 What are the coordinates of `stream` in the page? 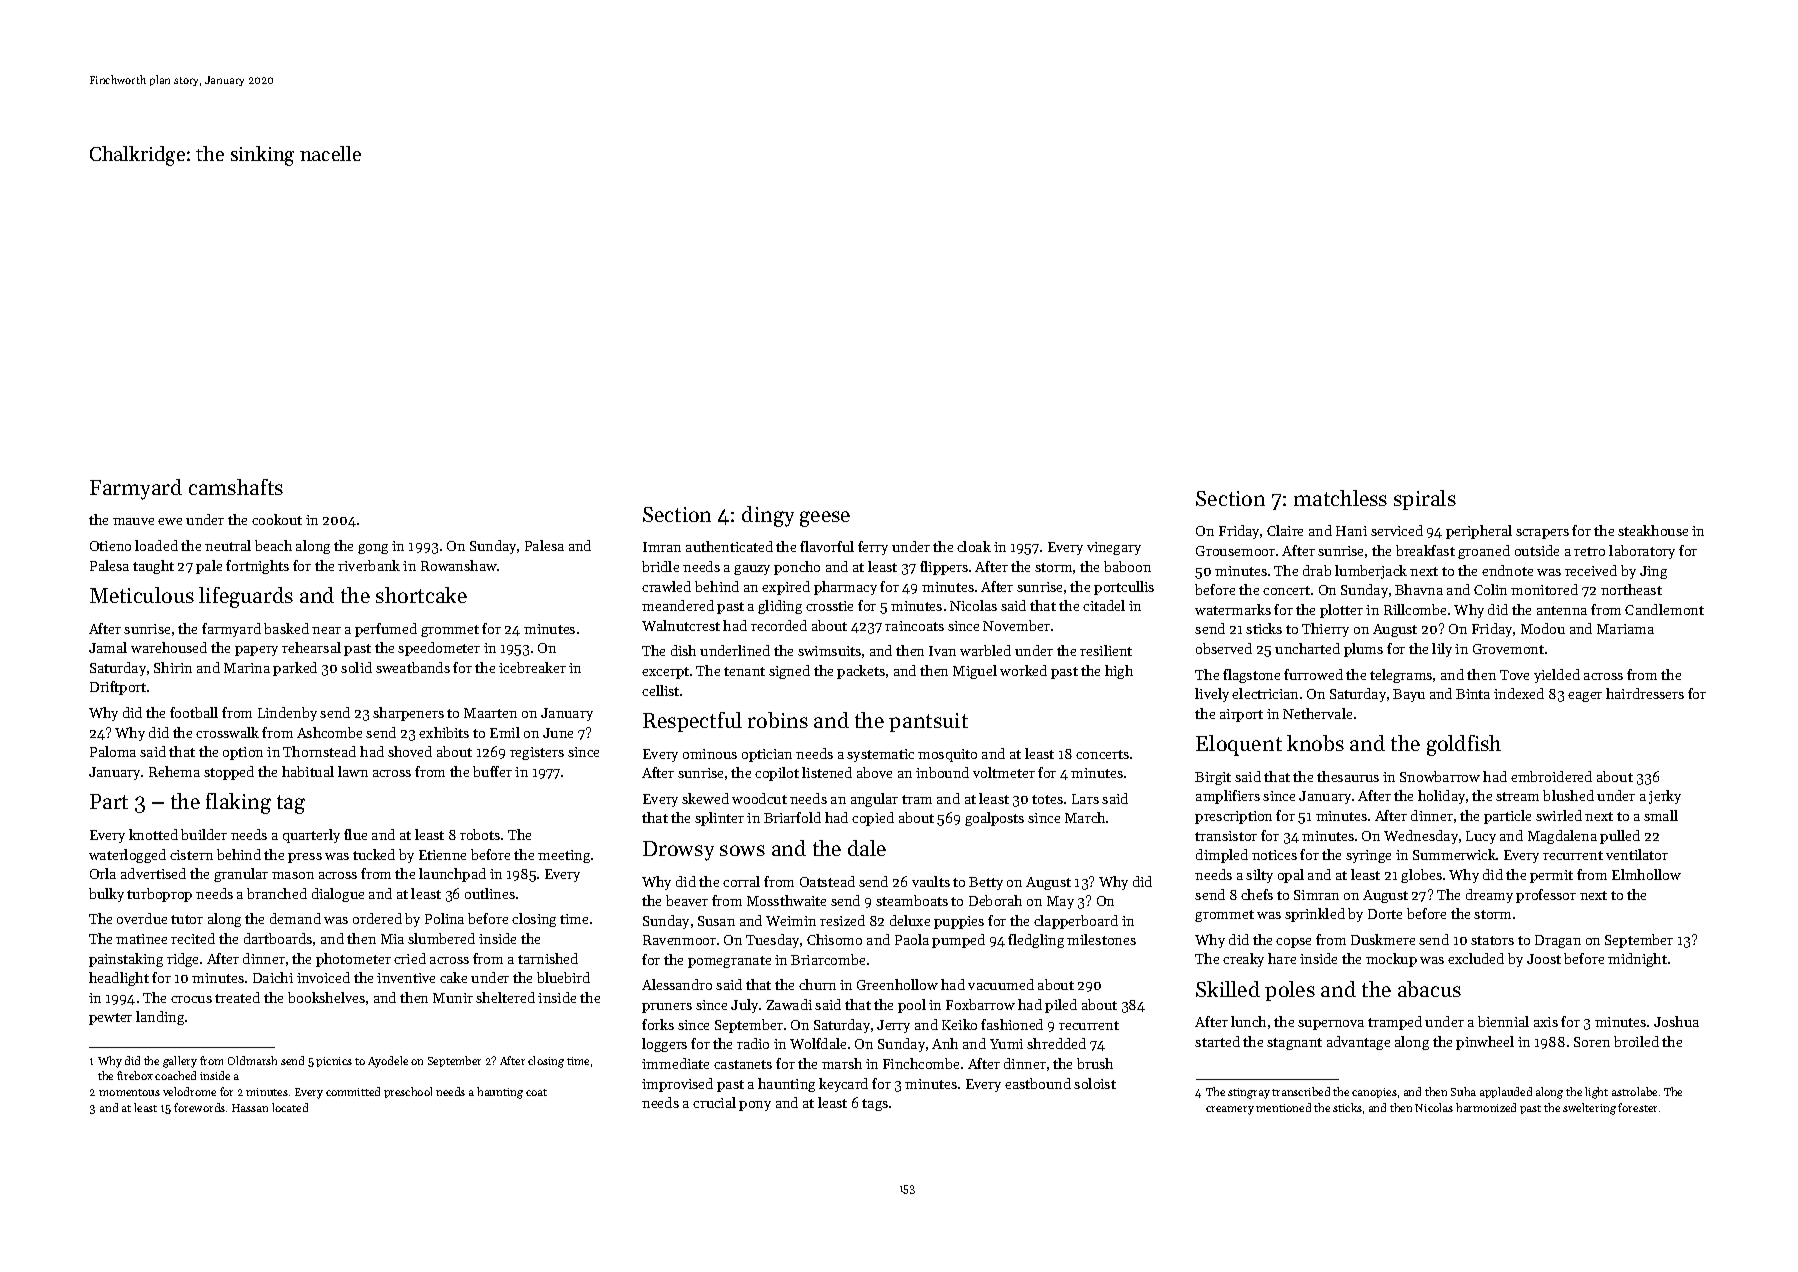 It's located at (1517, 796).
